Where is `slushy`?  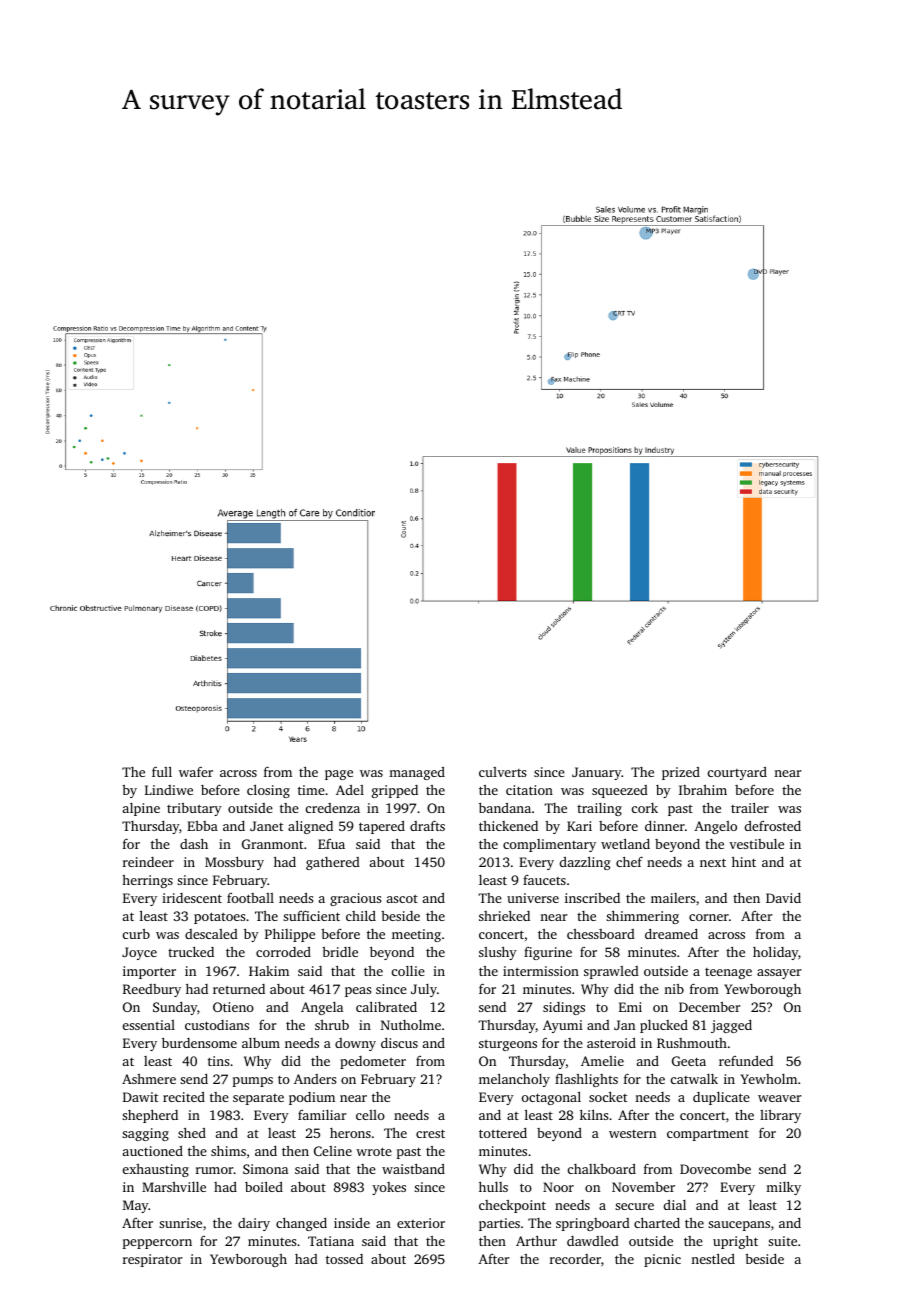
slushy is located at coordinates (498, 953).
